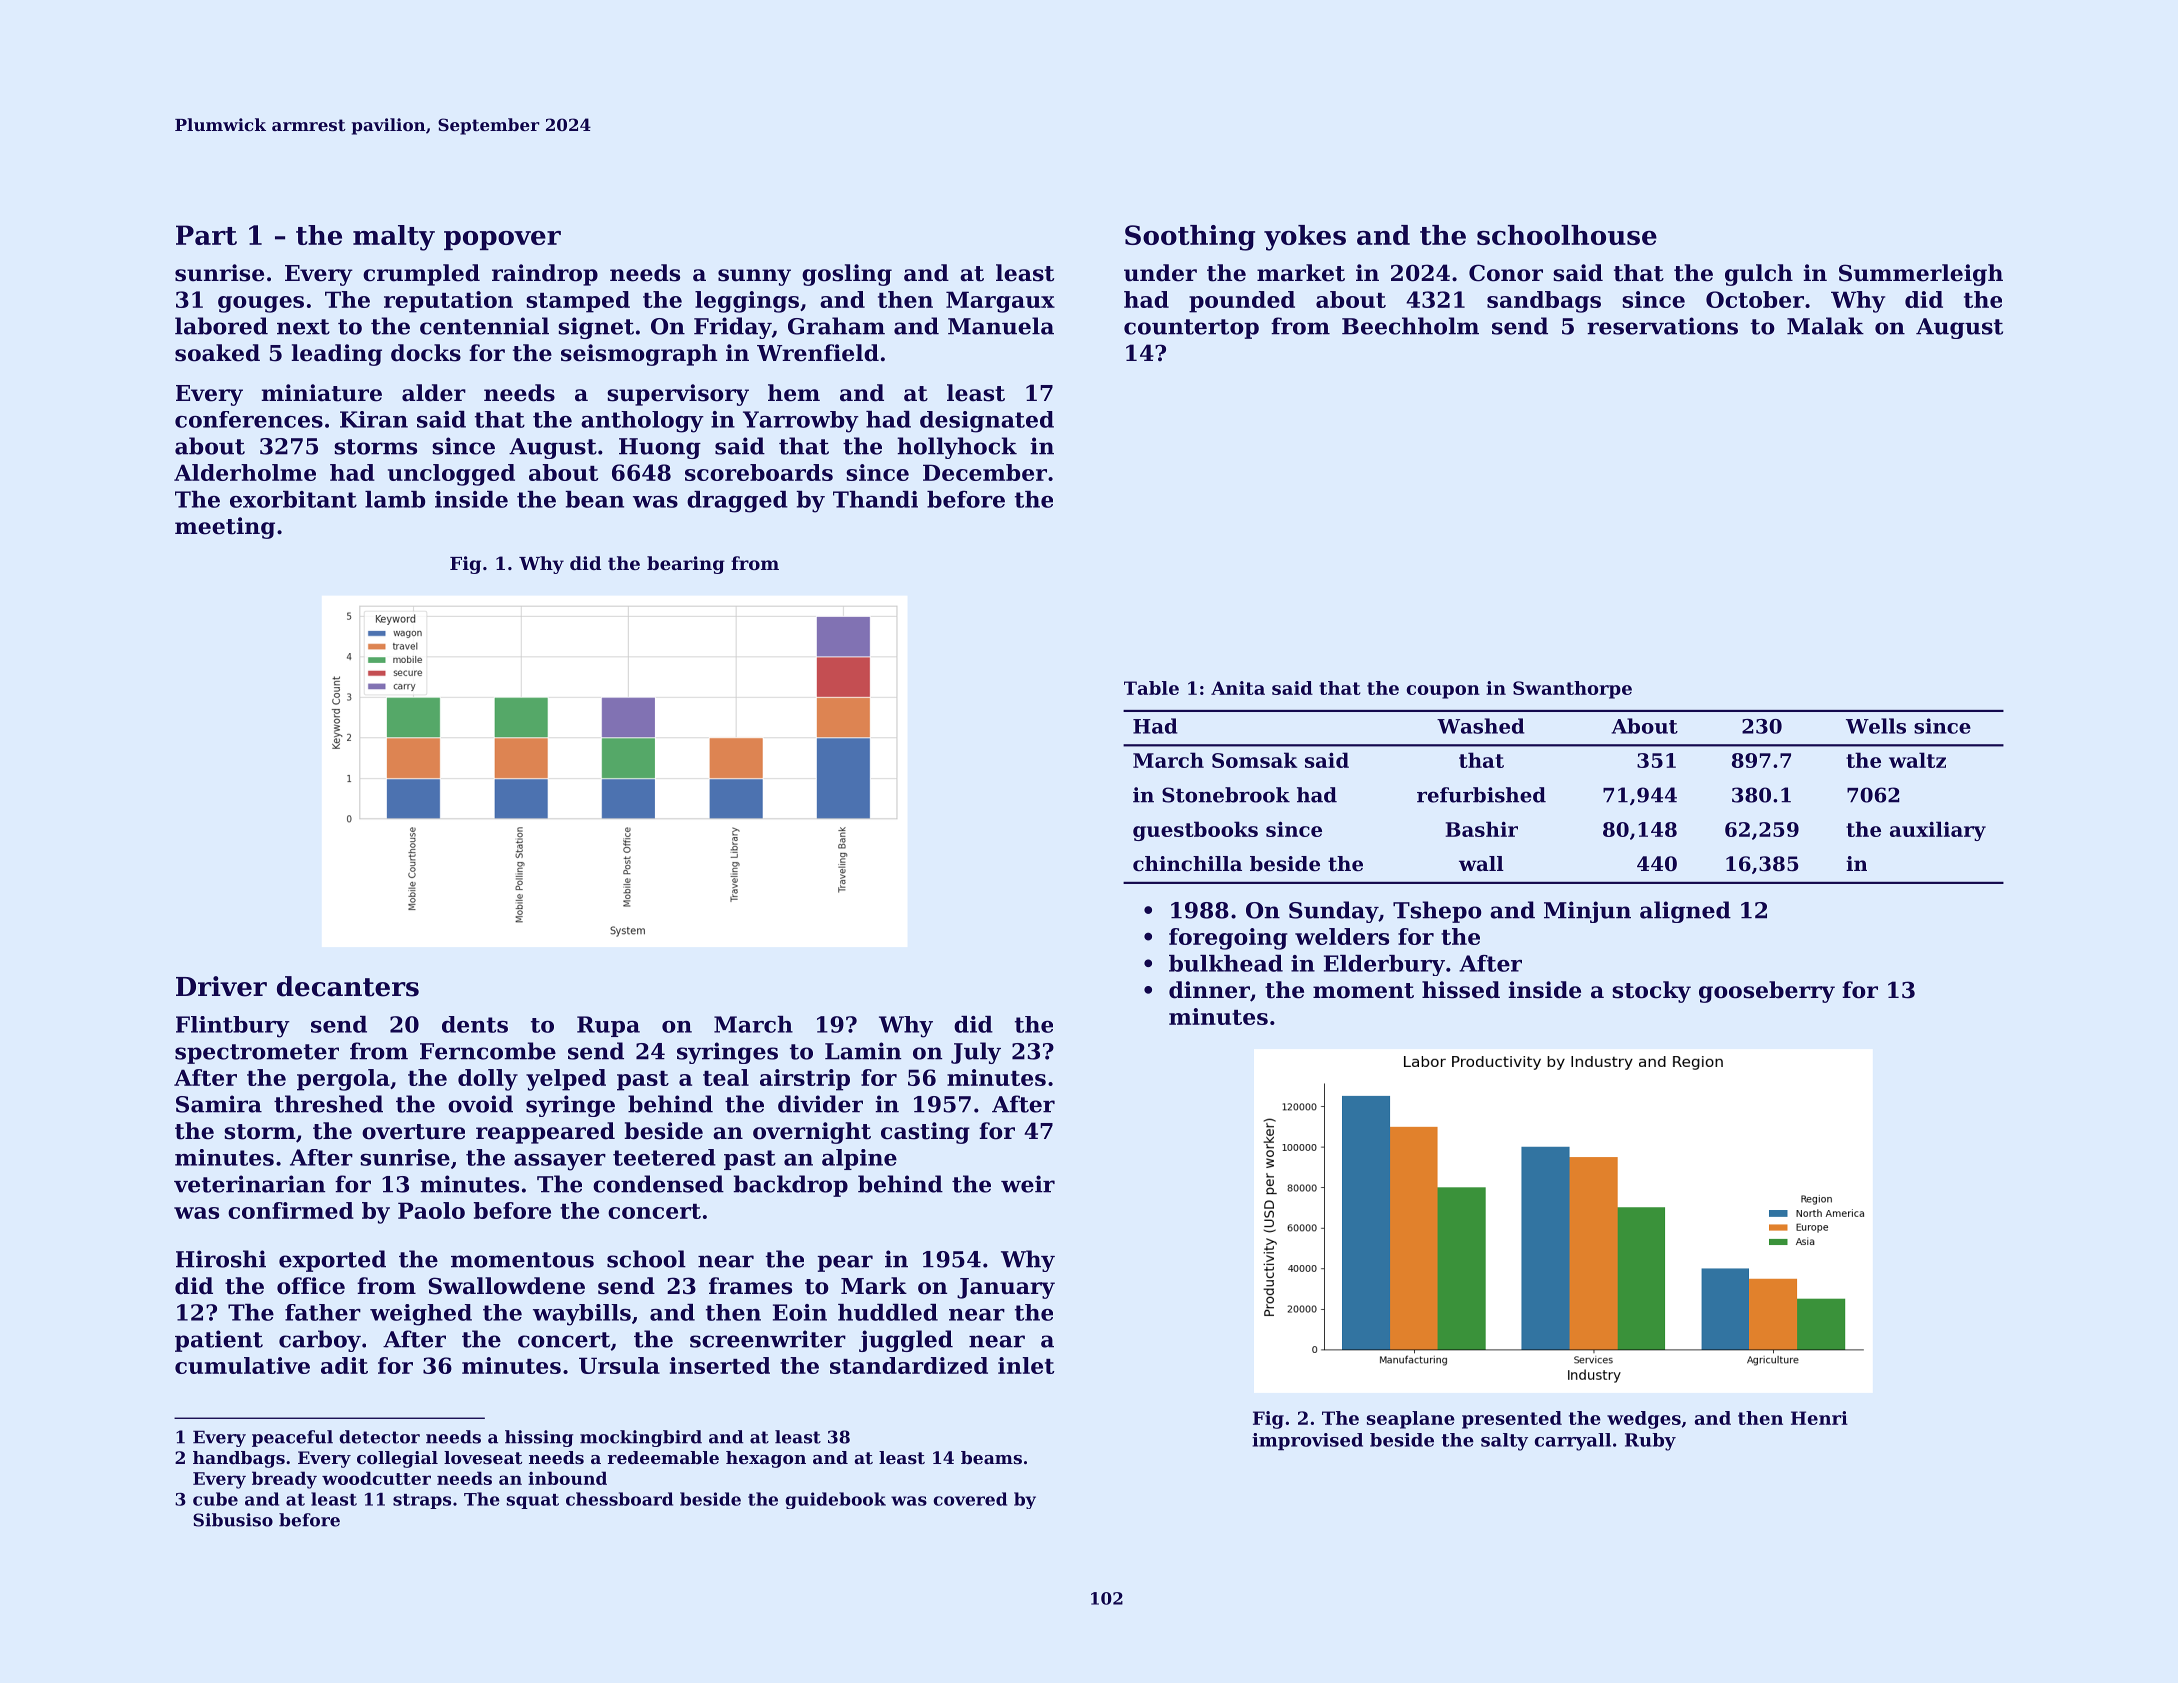 The image size is (2178, 1683). Describe the element at coordinates (1825, 326) in the screenshot. I see `Malak` at that location.
